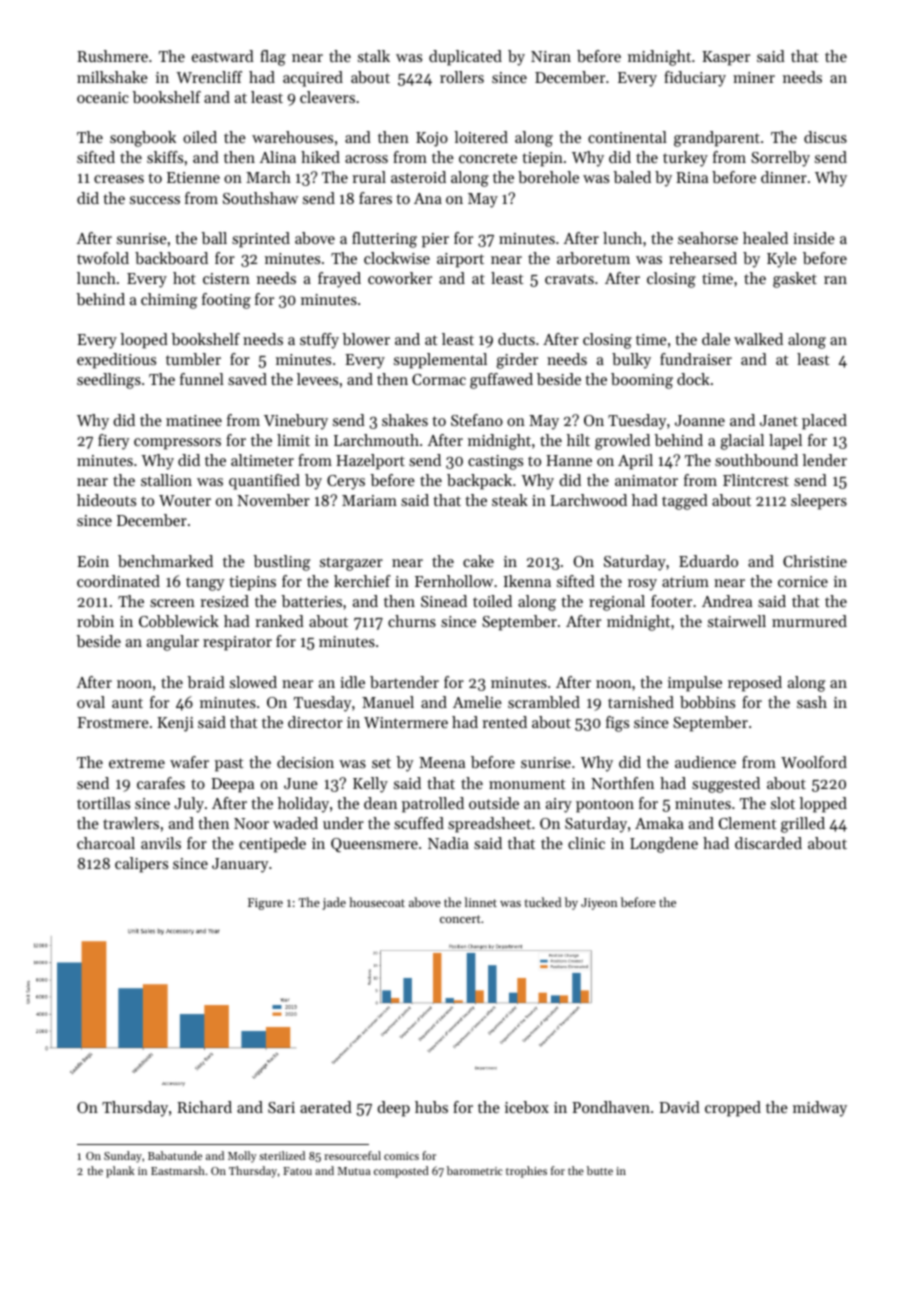  I want to click on southbound, so click(756, 460).
